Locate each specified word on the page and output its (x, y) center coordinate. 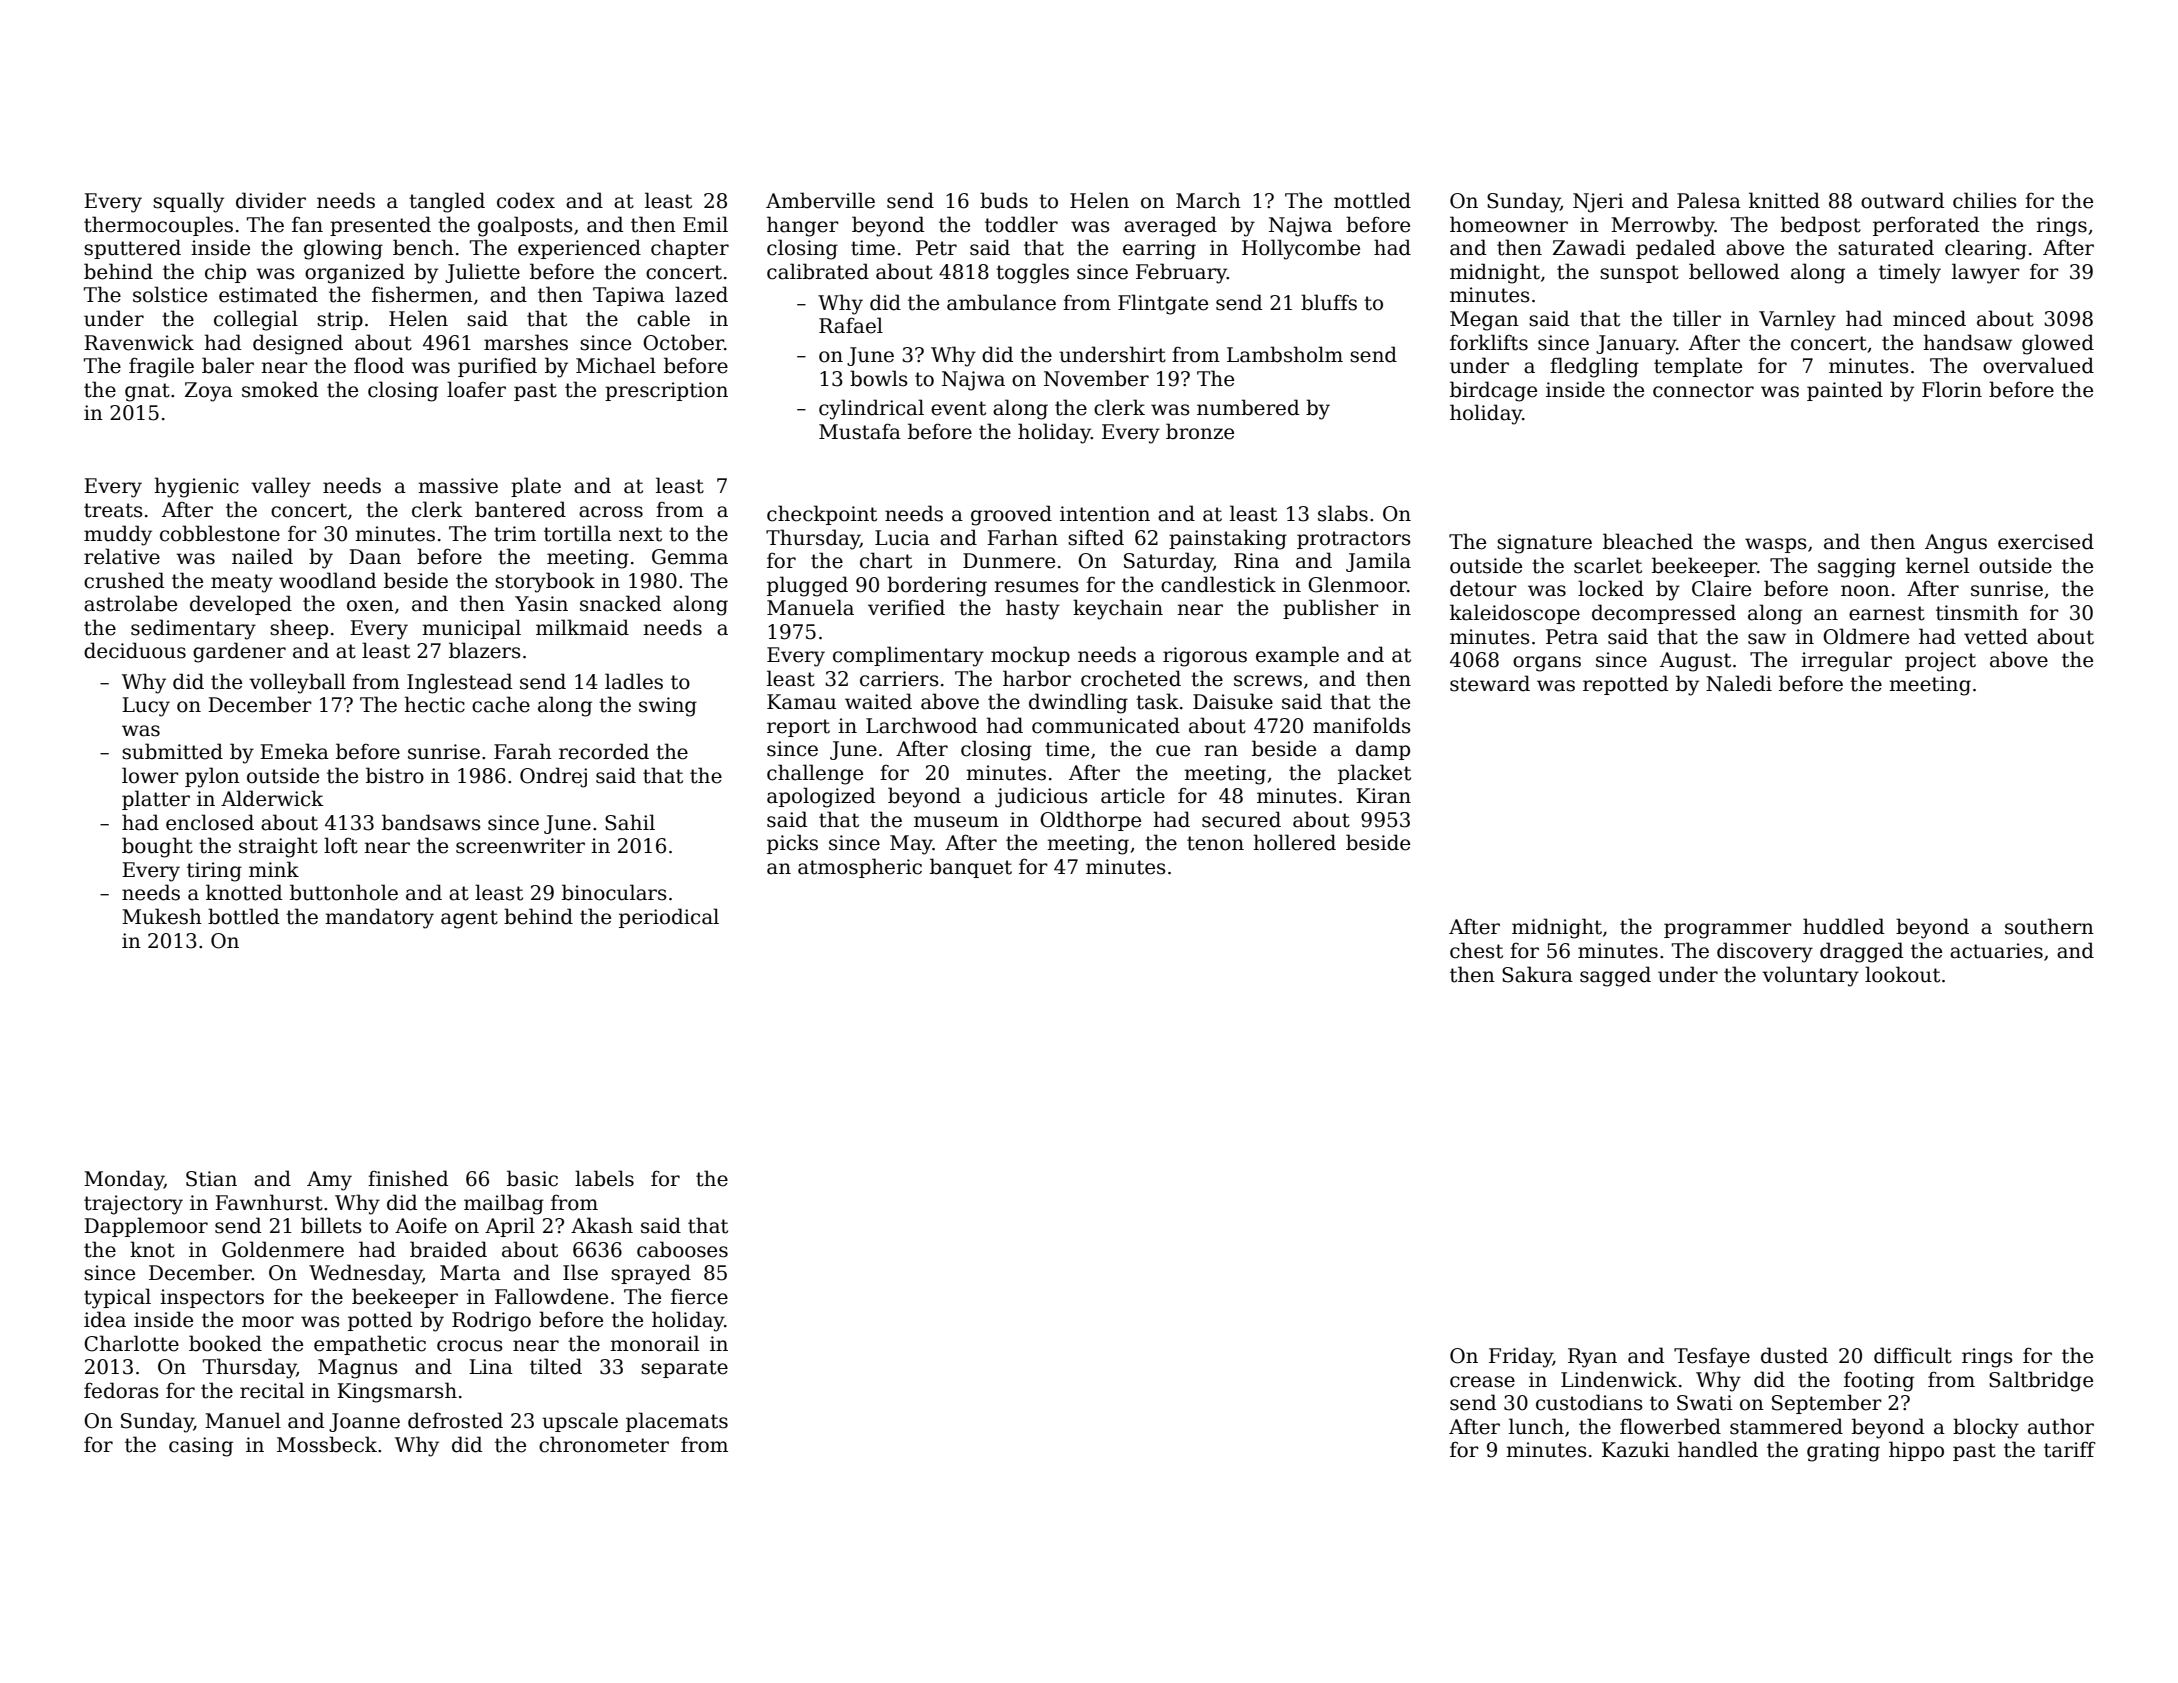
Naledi (1739, 683)
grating (1843, 1452)
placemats (677, 1422)
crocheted (1131, 678)
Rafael (851, 325)
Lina (491, 1367)
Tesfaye (1712, 1357)
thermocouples (158, 226)
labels (604, 1178)
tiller (1697, 318)
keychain (1118, 609)
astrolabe (130, 603)
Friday (1521, 1357)
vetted (1996, 636)
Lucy (146, 707)
